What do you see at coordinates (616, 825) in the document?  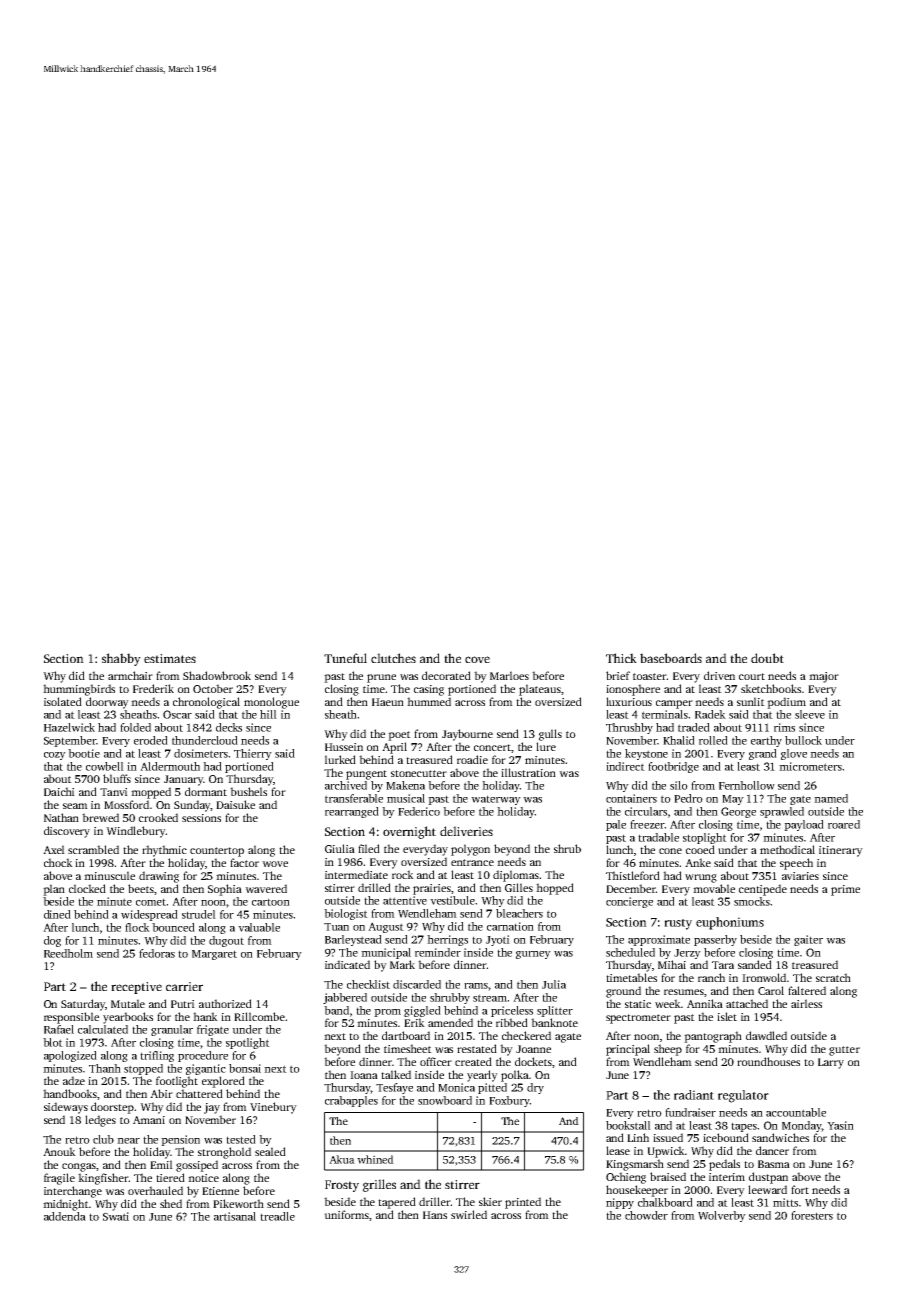 I see `pale` at bounding box center [616, 825].
